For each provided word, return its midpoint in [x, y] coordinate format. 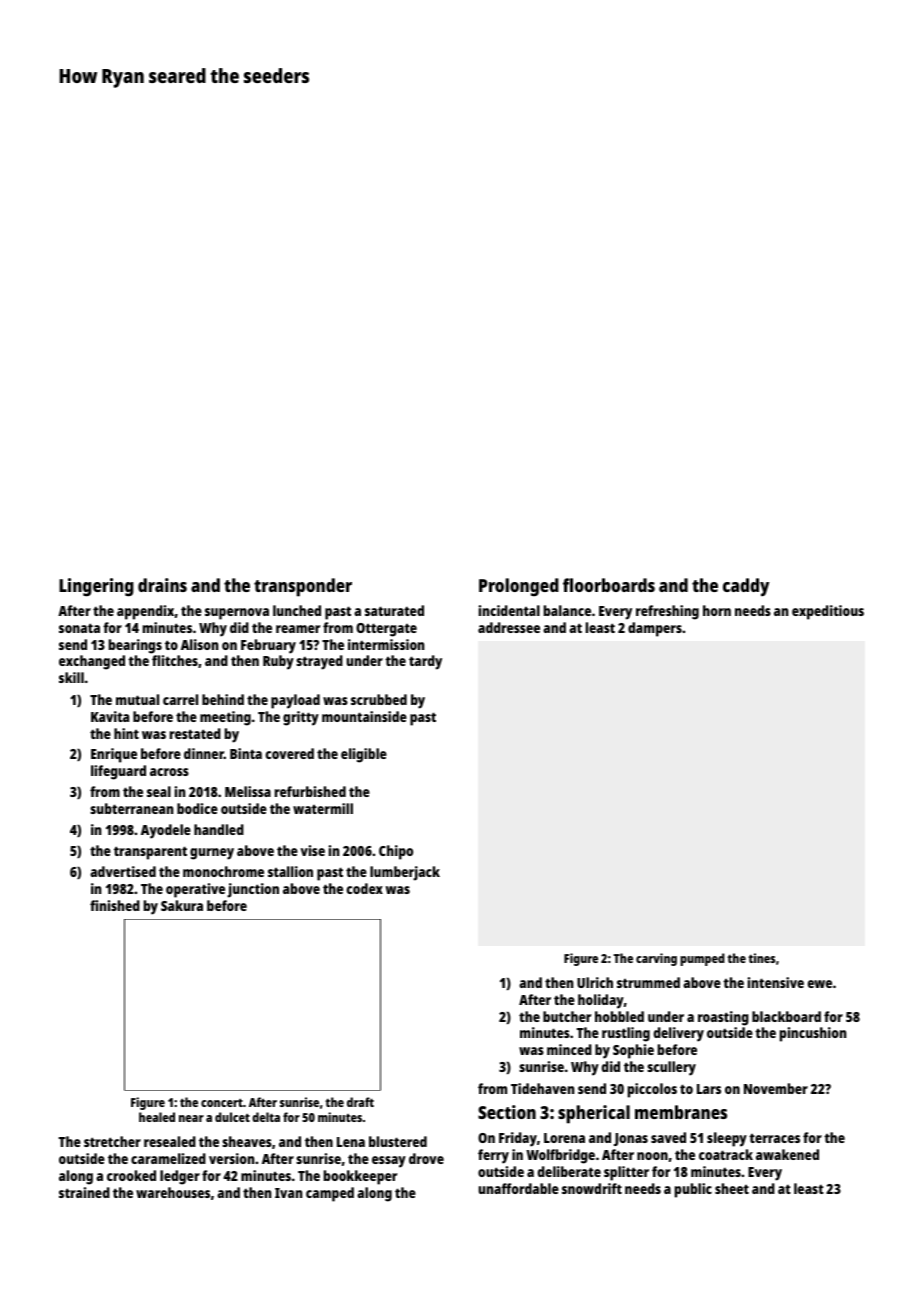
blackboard [786, 1016]
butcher [567, 1016]
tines [761, 958]
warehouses [173, 1192]
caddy [746, 587]
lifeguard [118, 772]
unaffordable [518, 1188]
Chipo [396, 852]
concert [222, 1102]
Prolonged [519, 587]
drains [162, 585]
